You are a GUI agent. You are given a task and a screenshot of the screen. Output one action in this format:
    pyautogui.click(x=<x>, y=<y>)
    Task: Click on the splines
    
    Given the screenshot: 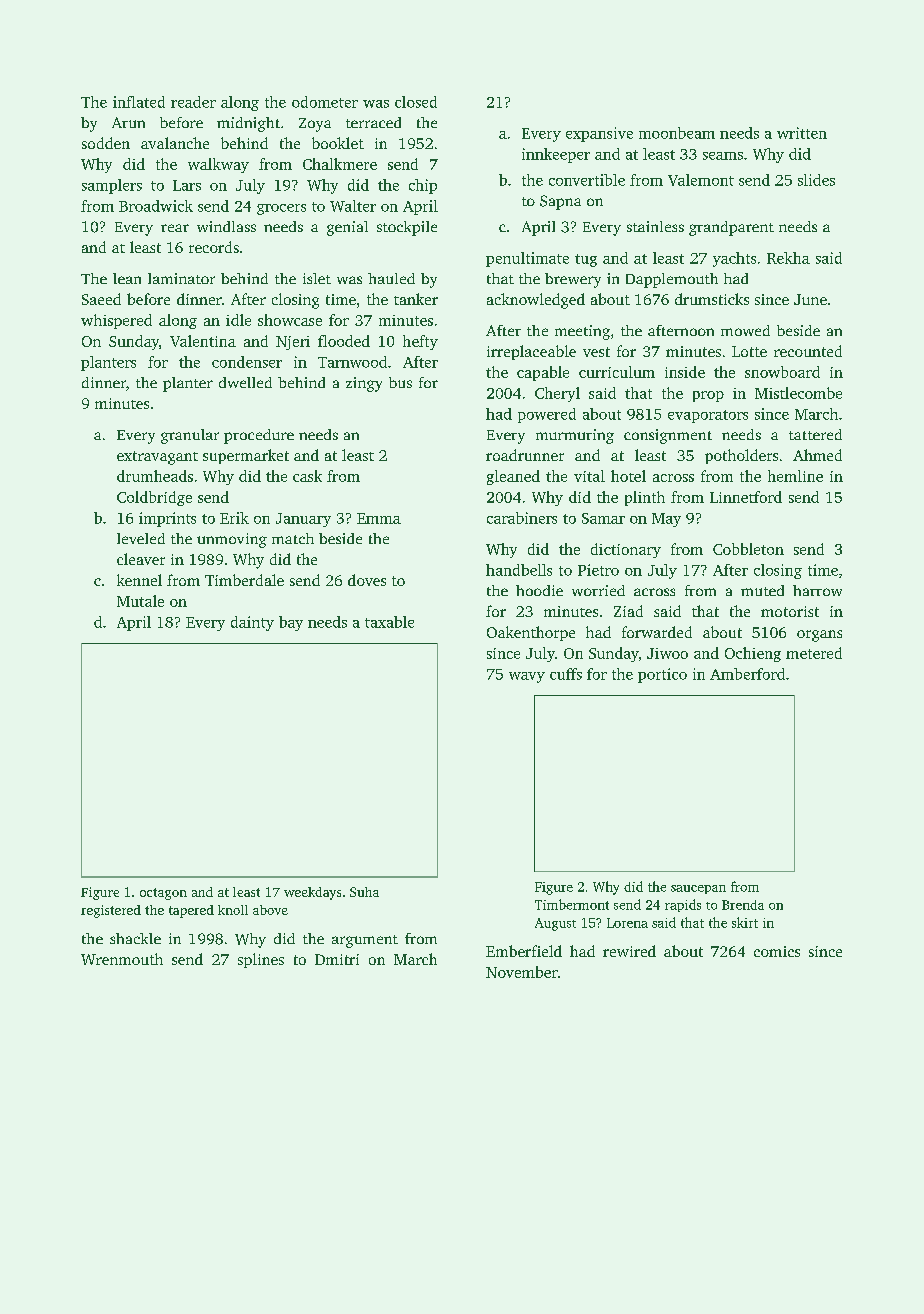 What is the action you would take?
    pyautogui.click(x=261, y=960)
